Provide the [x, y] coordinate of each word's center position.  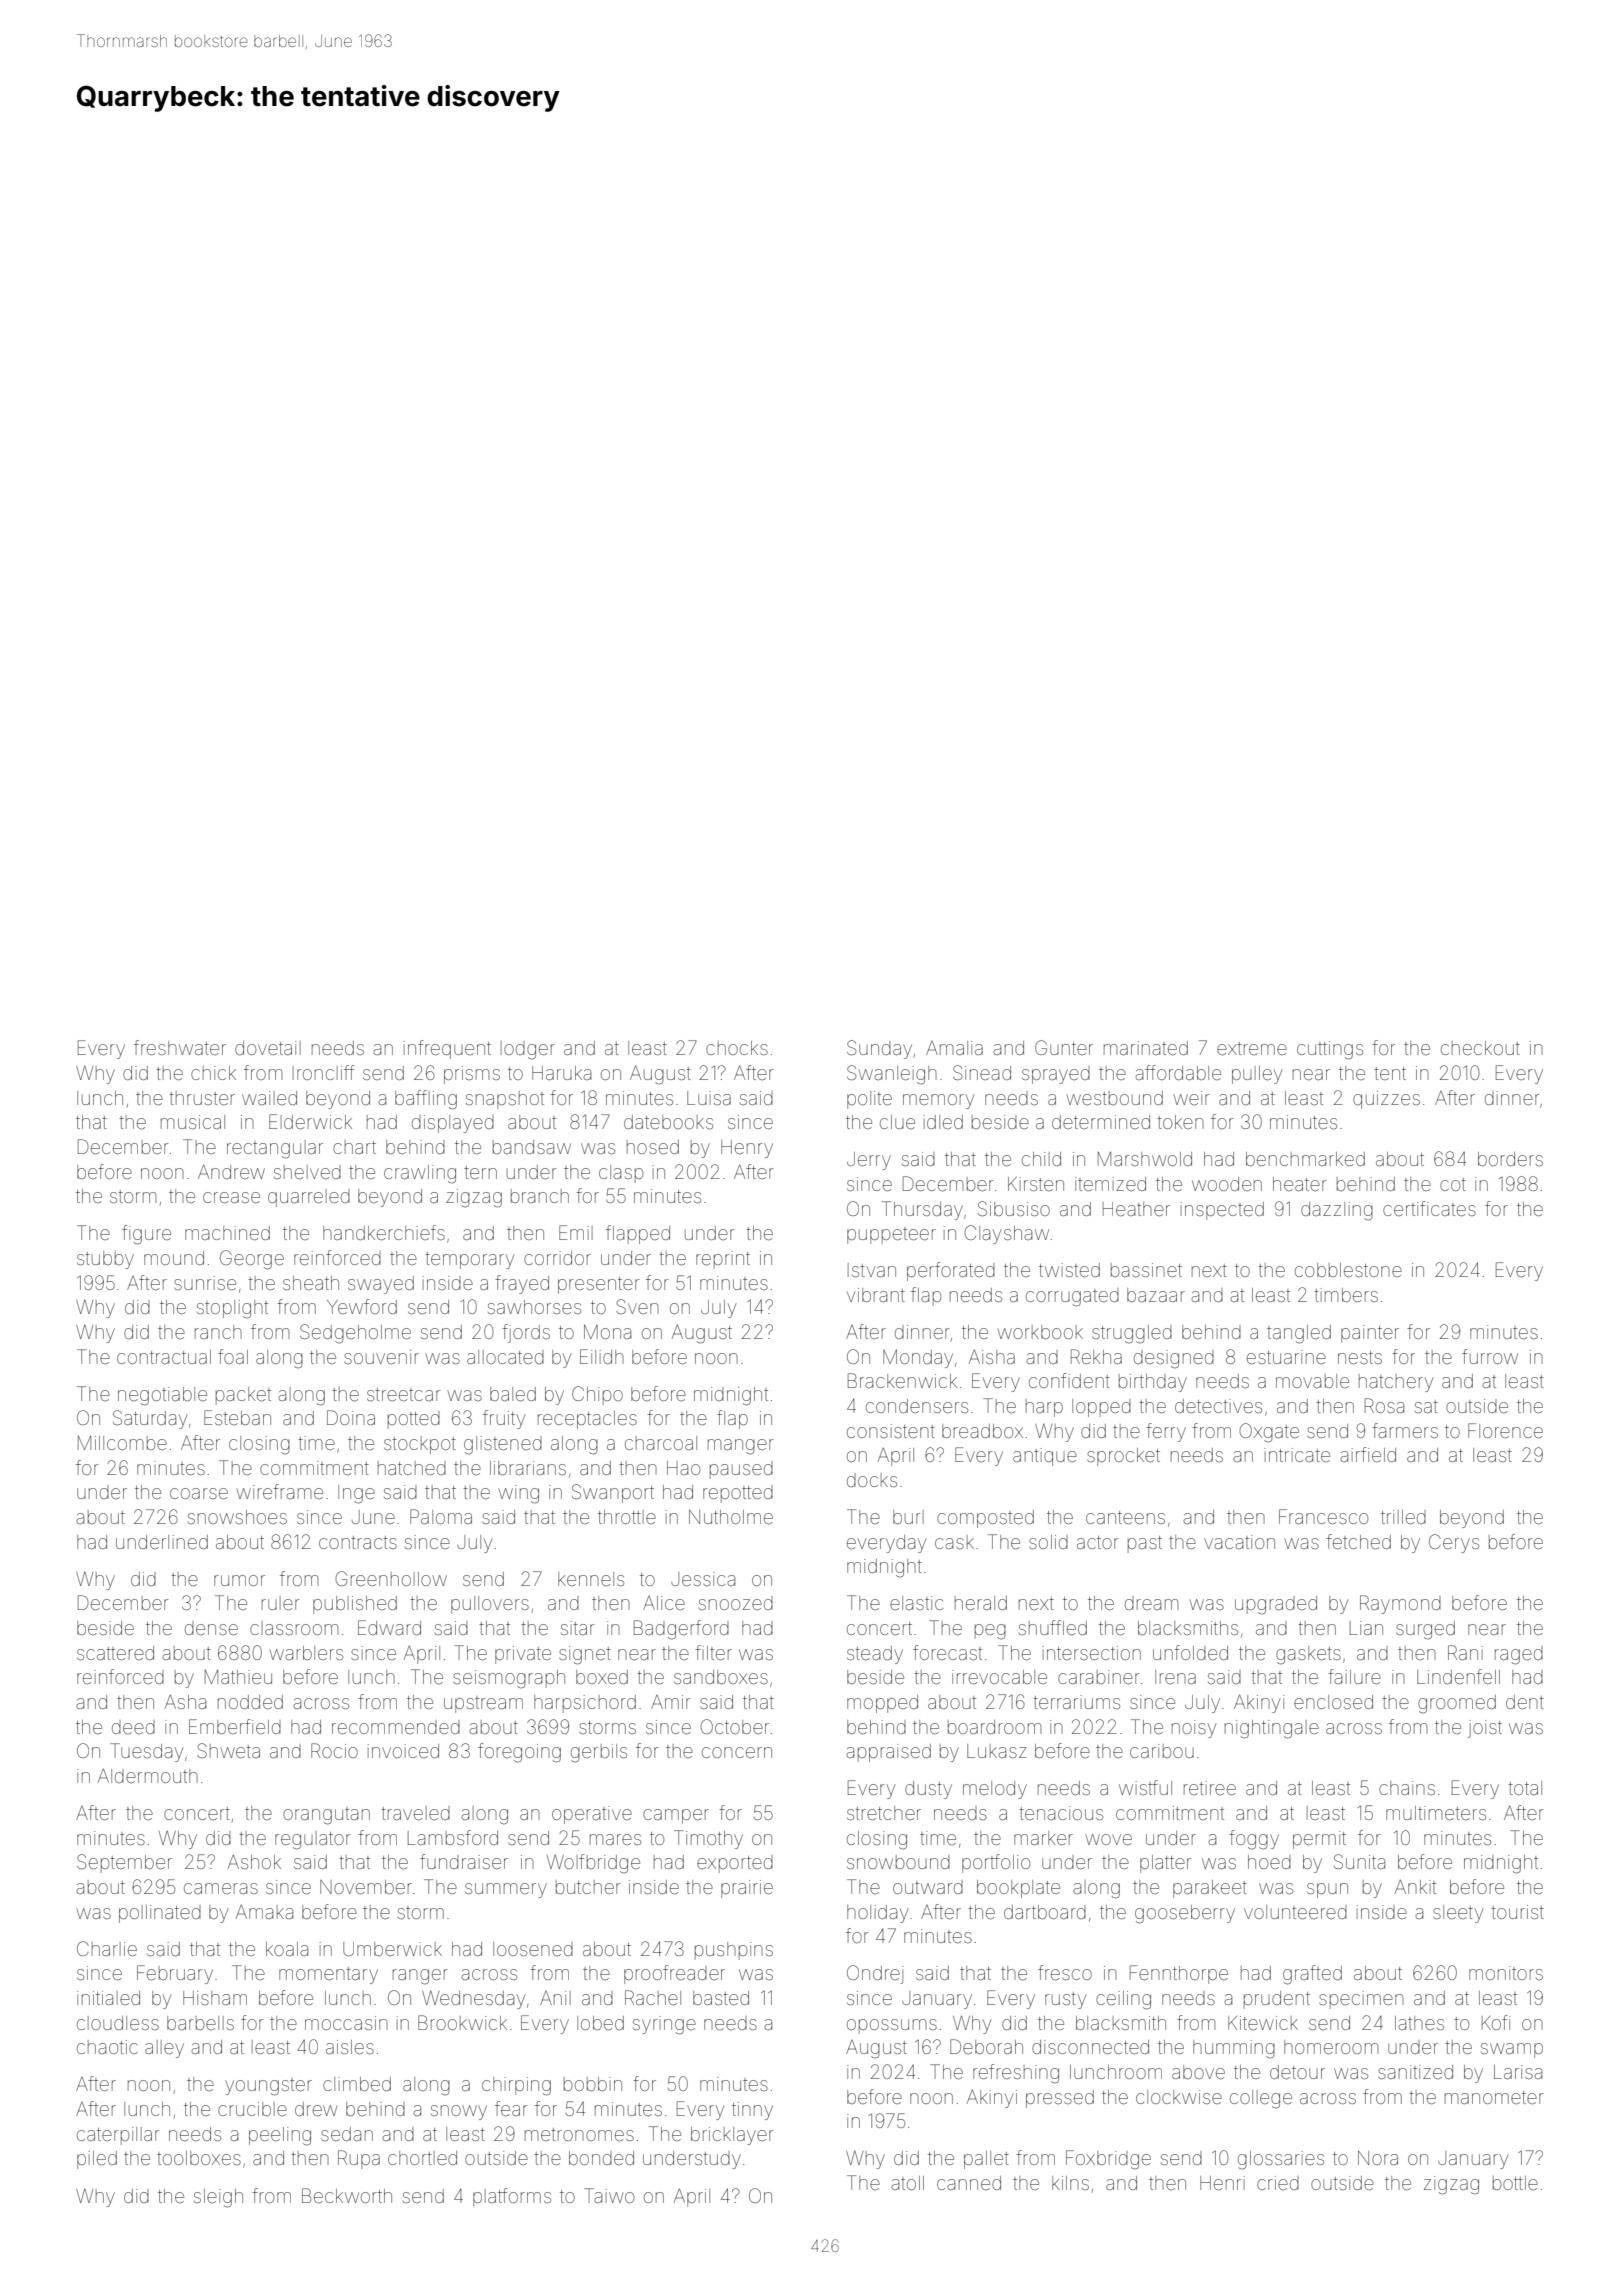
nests [1360, 1357]
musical [193, 1122]
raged [1519, 1655]
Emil [576, 1232]
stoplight [232, 1309]
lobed [600, 2023]
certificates [1429, 1208]
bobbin [593, 2084]
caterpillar [118, 2136]
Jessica [703, 1579]
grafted [1312, 1975]
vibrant [876, 1295]
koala [287, 1949]
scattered [115, 1653]
